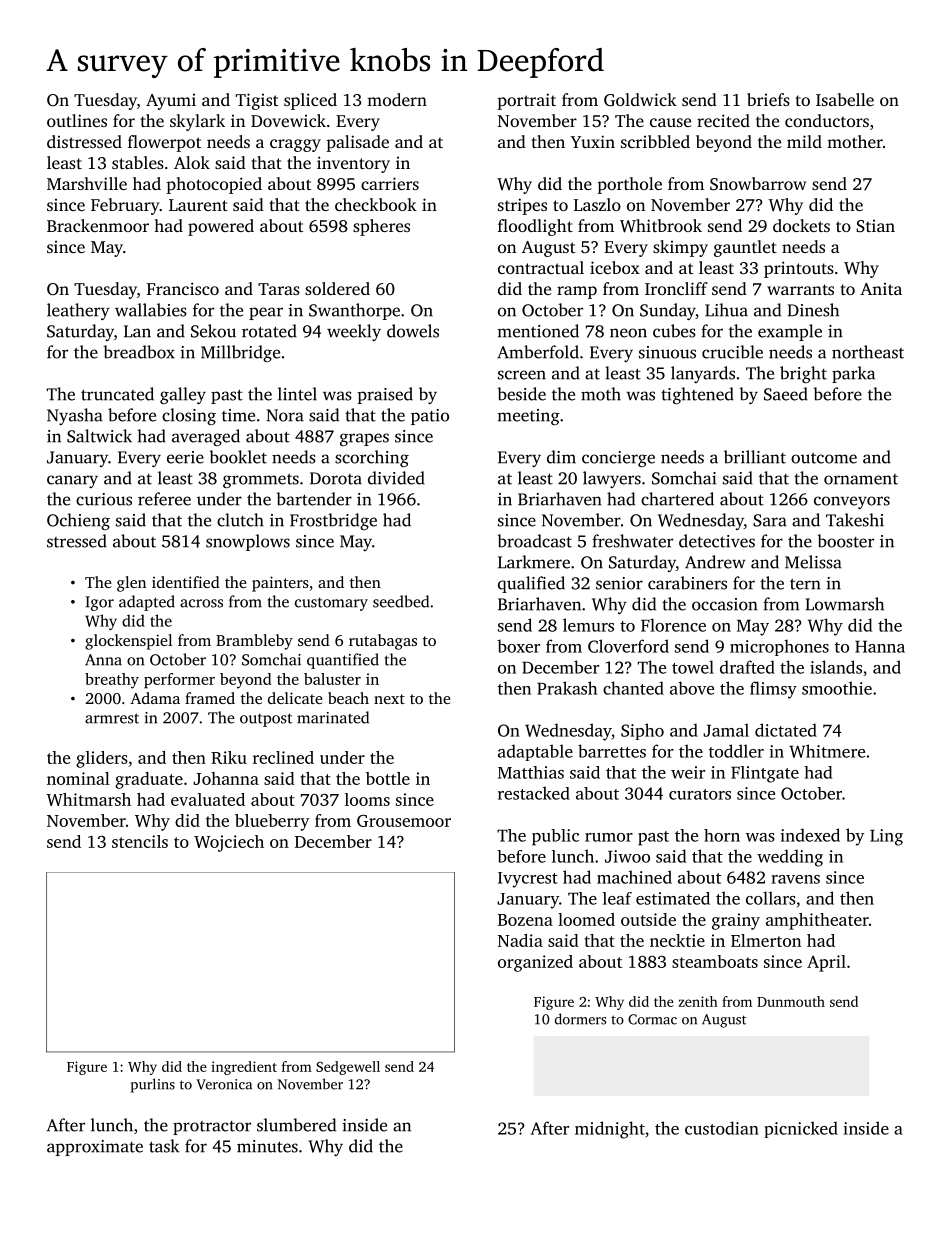 The image size is (952, 1233). Describe the element at coordinates (768, 99) in the screenshot. I see `briefs` at that location.
